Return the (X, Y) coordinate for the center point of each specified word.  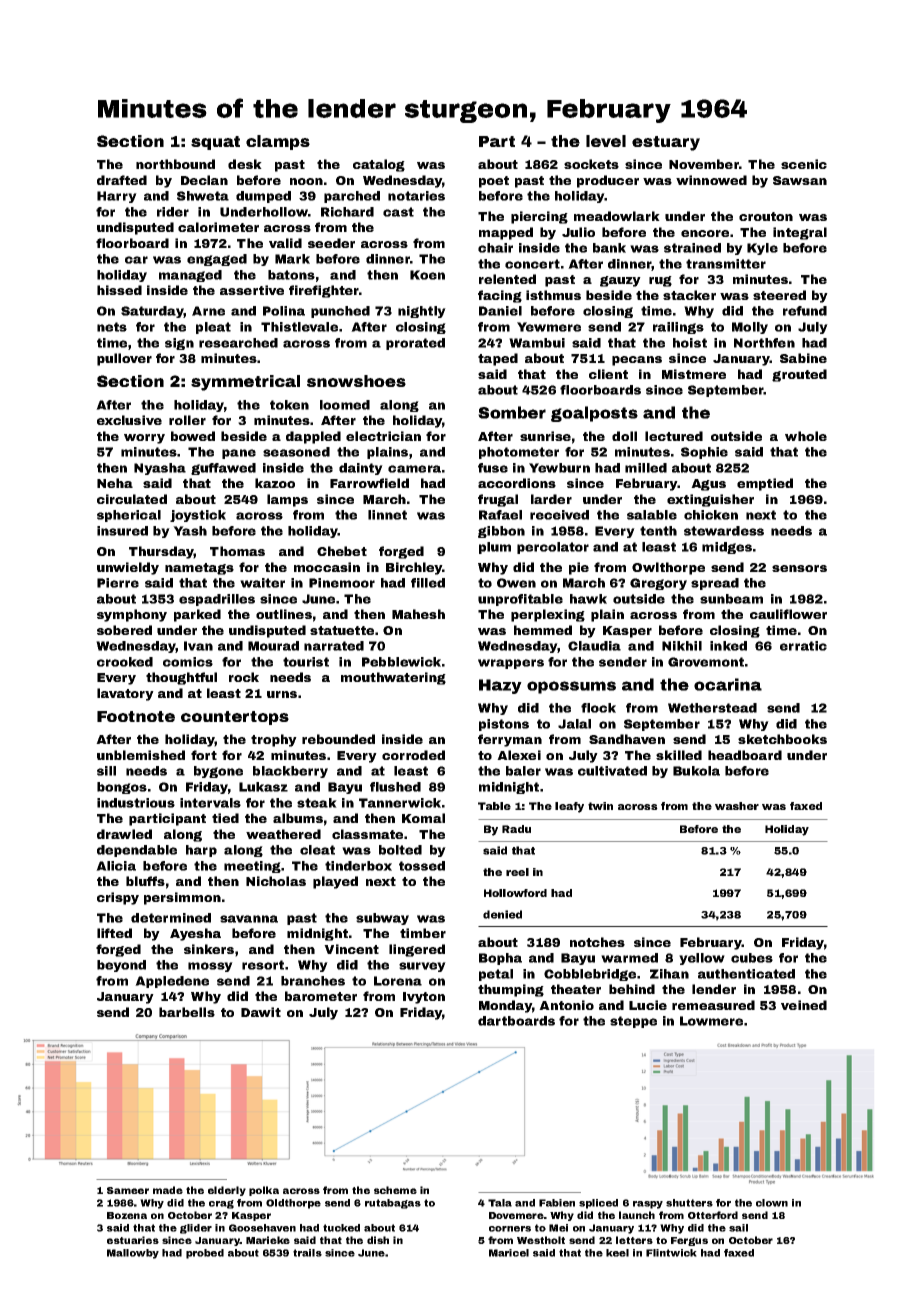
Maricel (509, 1253)
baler (523, 771)
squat (215, 143)
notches (597, 942)
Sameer (128, 1190)
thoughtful (181, 678)
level (606, 141)
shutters (689, 1203)
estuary (666, 143)
